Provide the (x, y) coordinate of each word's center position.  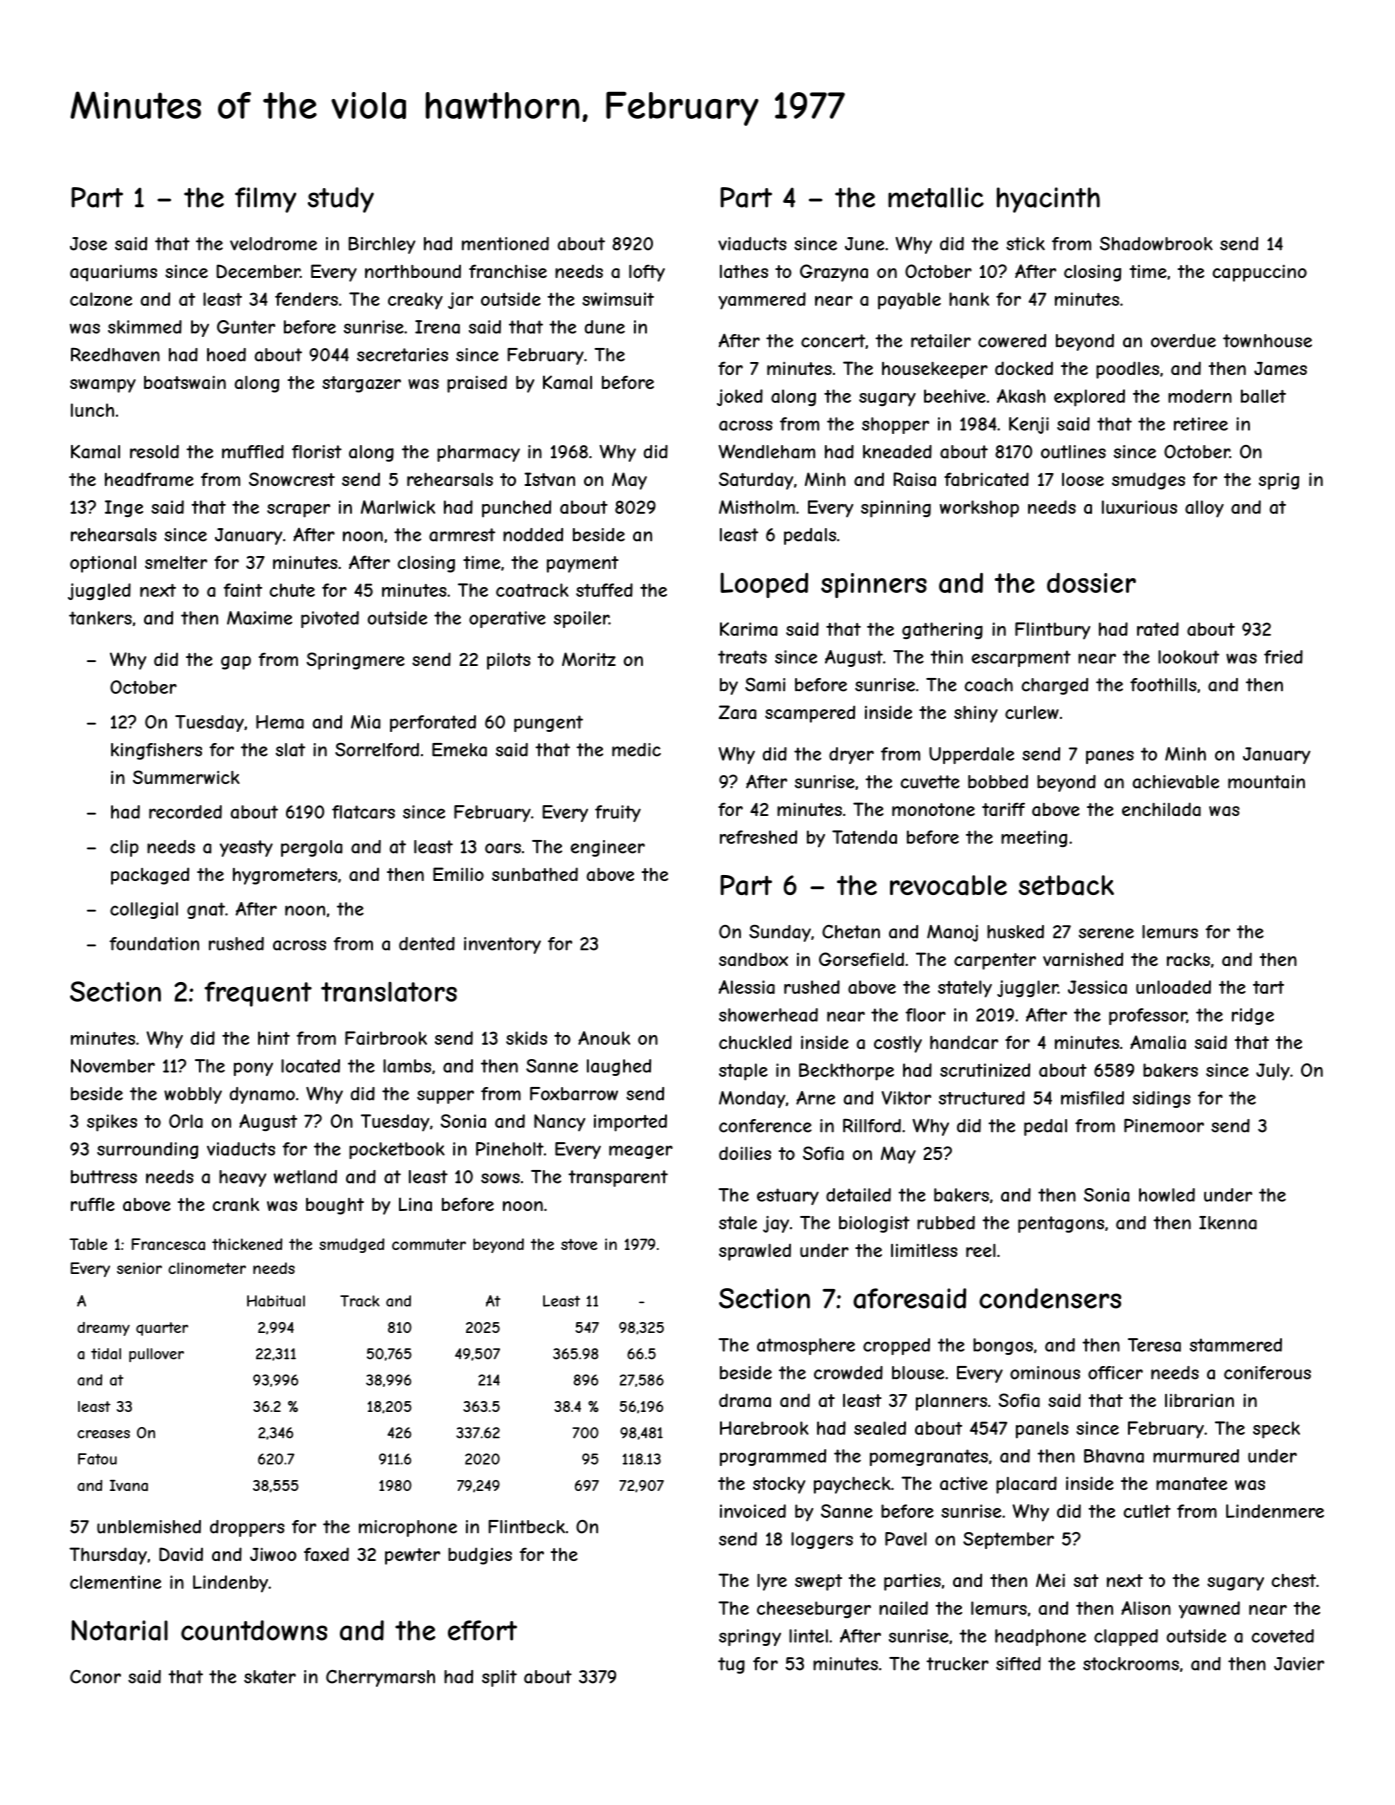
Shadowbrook (1156, 244)
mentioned (505, 244)
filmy (265, 200)
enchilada (1161, 809)
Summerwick (186, 777)
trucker (957, 1664)
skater (270, 1677)
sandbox (753, 959)
